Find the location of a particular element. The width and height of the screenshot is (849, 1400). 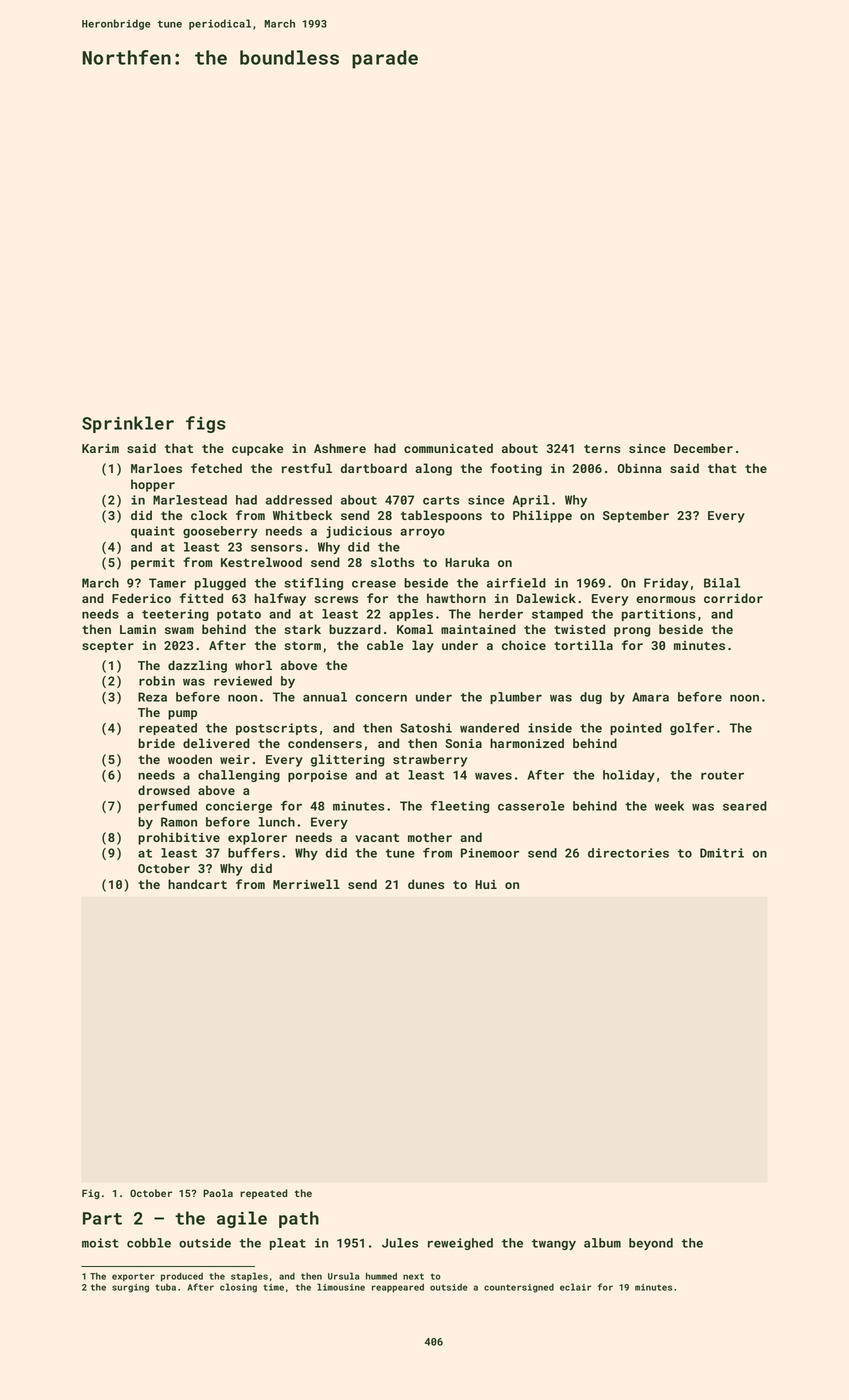

Sprinkler is located at coordinates (128, 424).
